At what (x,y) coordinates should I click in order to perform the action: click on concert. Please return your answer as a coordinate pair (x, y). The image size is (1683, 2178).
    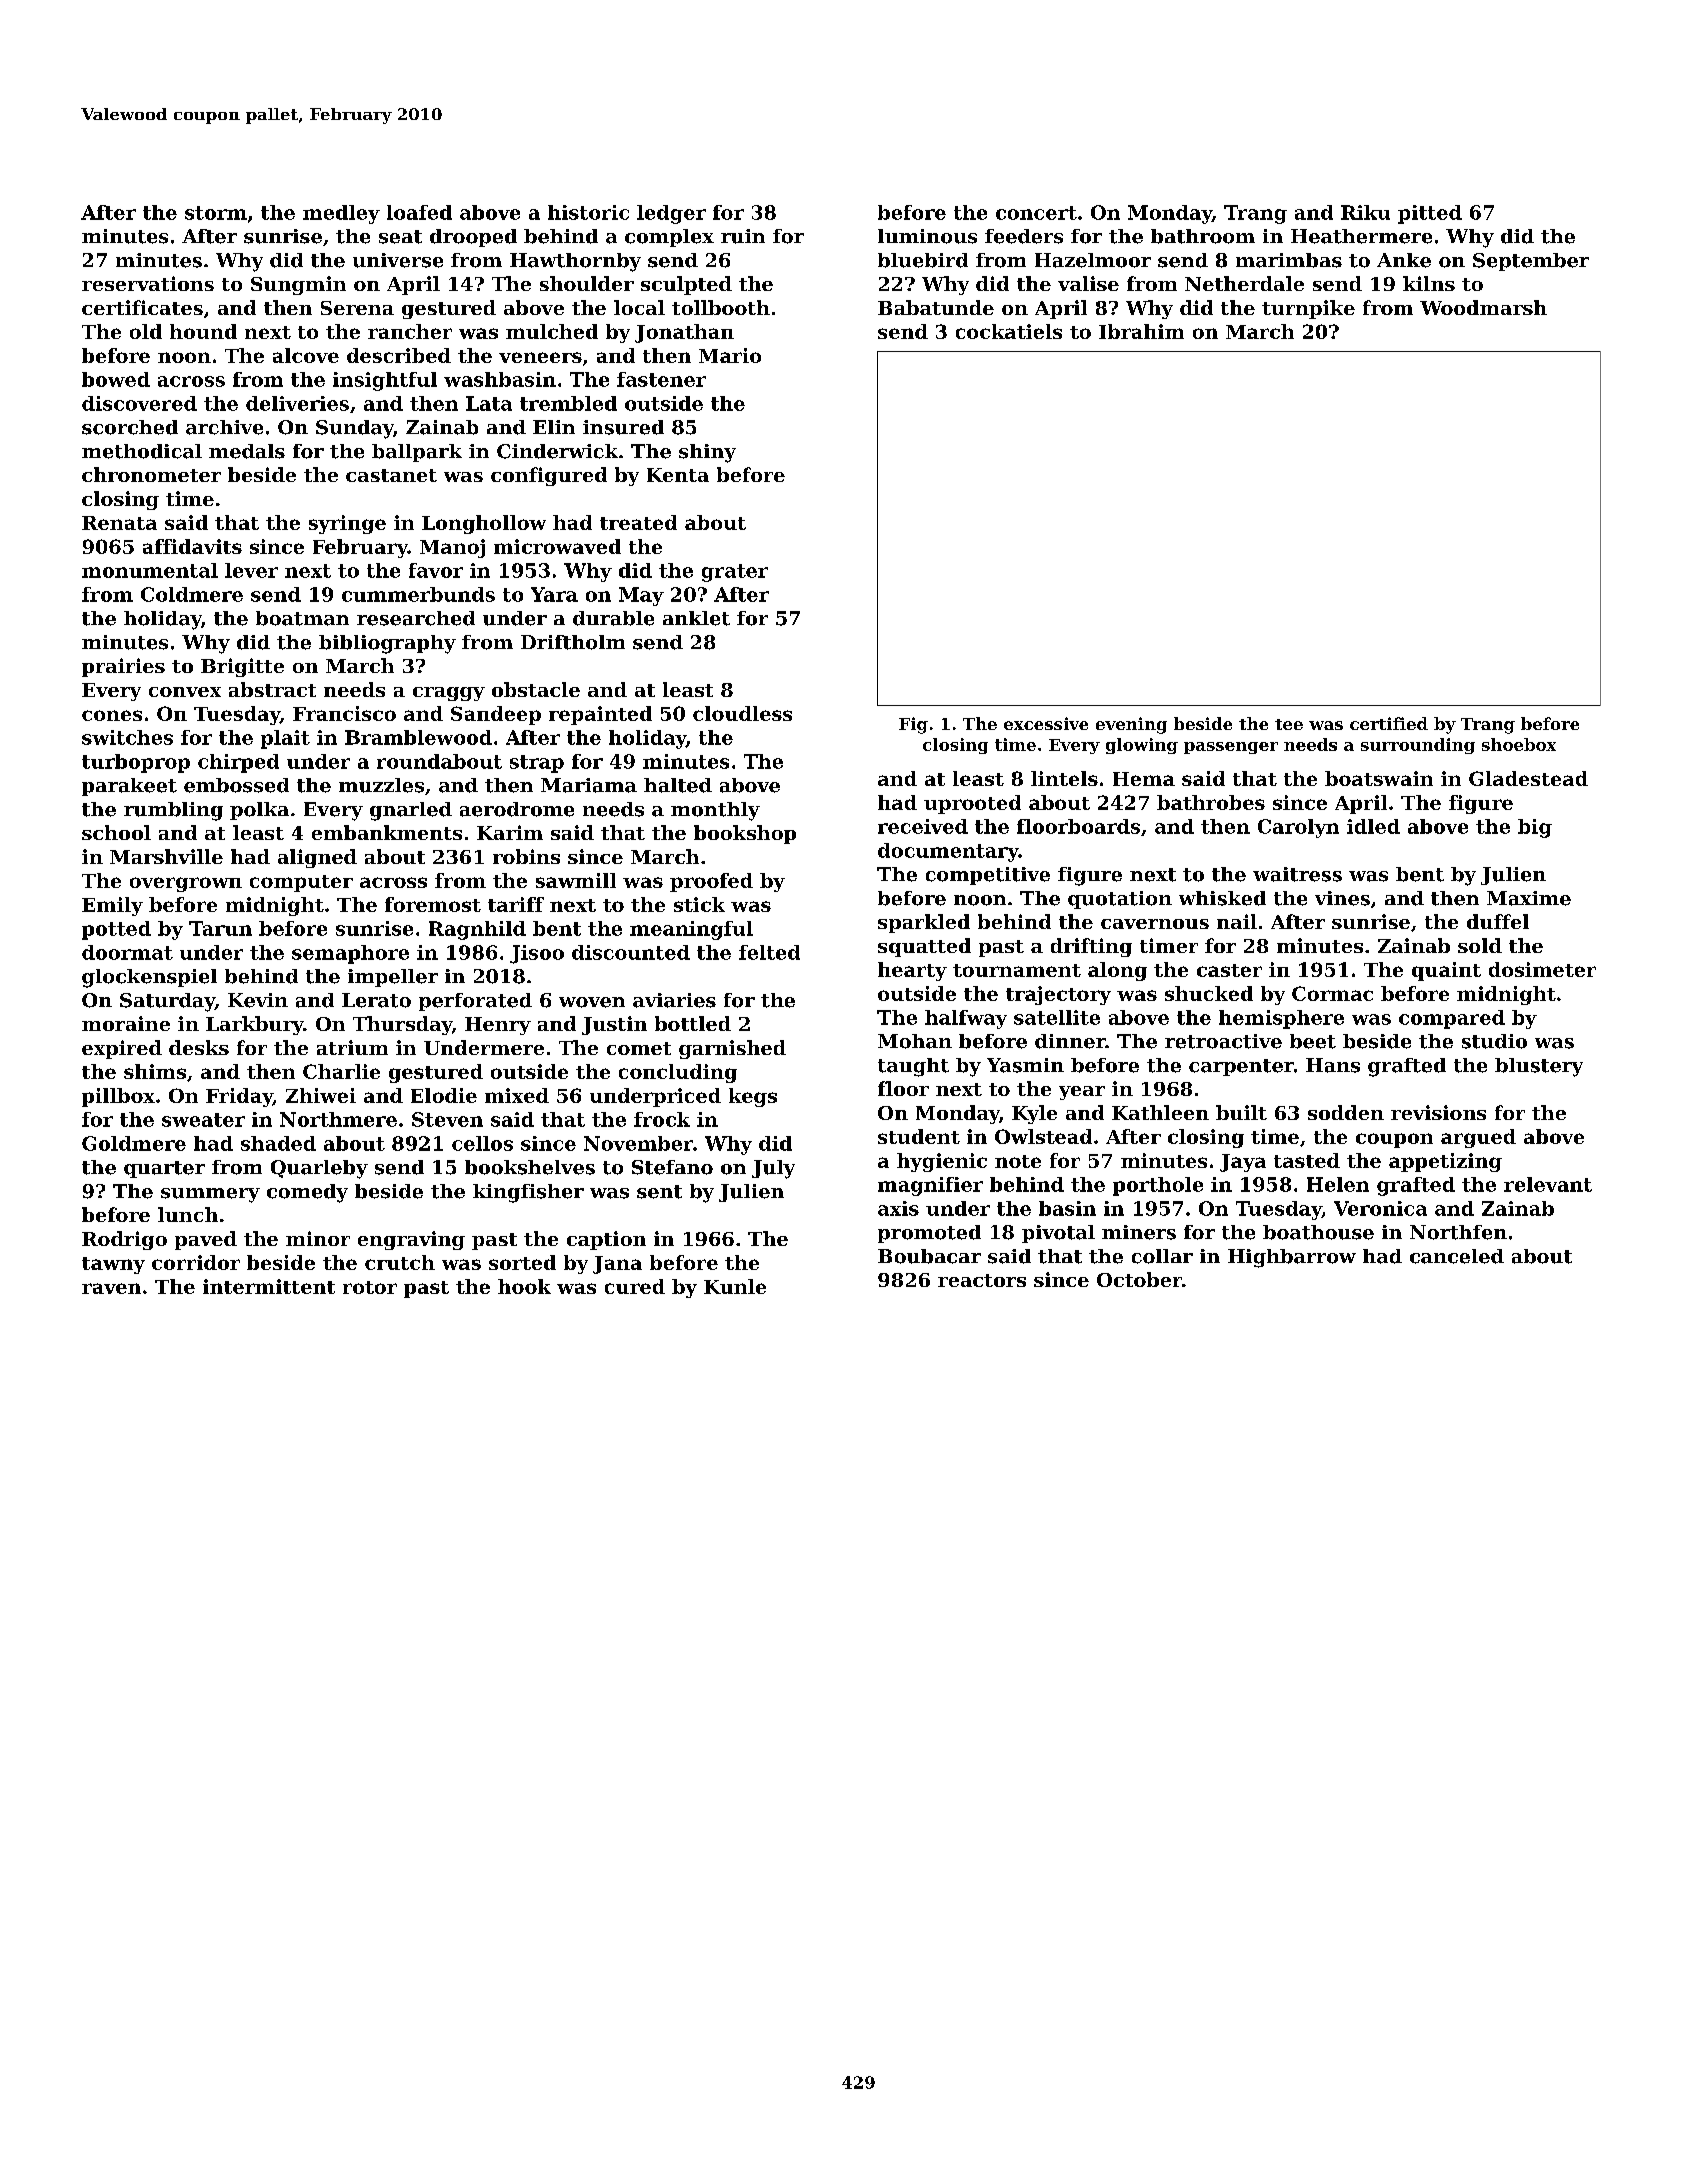
    Looking at the image, I should click on (1036, 213).
